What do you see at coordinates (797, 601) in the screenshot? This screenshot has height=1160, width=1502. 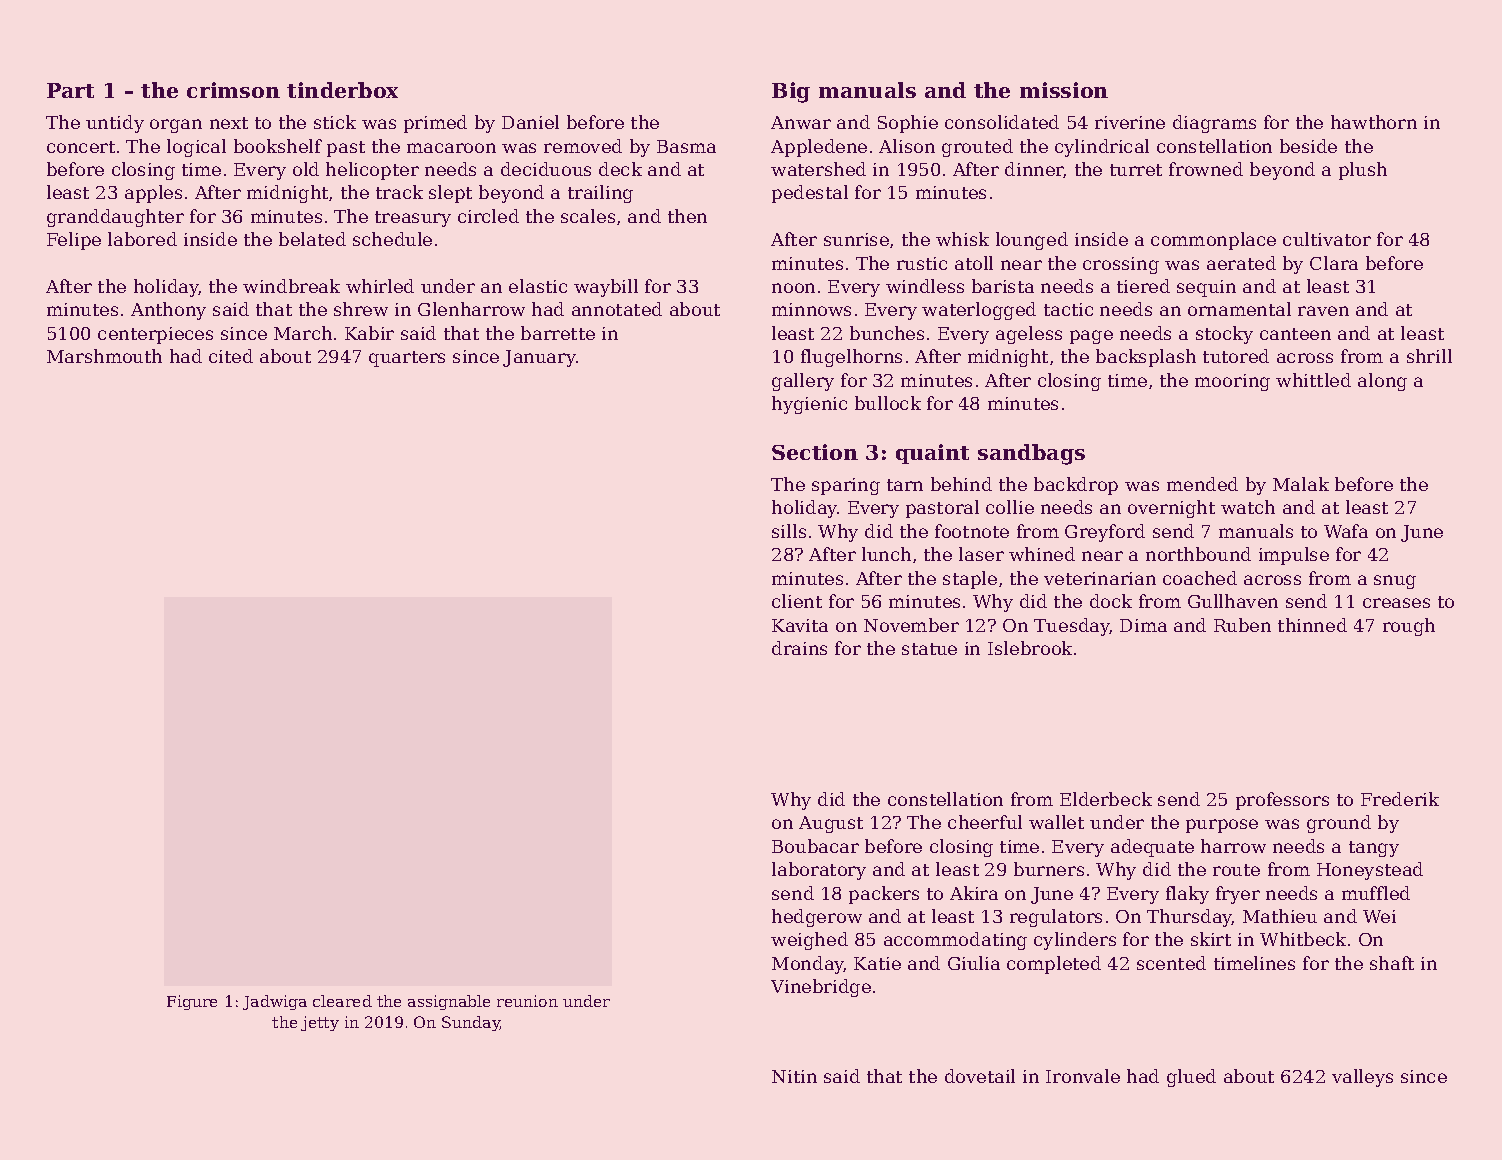 I see `client` at bounding box center [797, 601].
